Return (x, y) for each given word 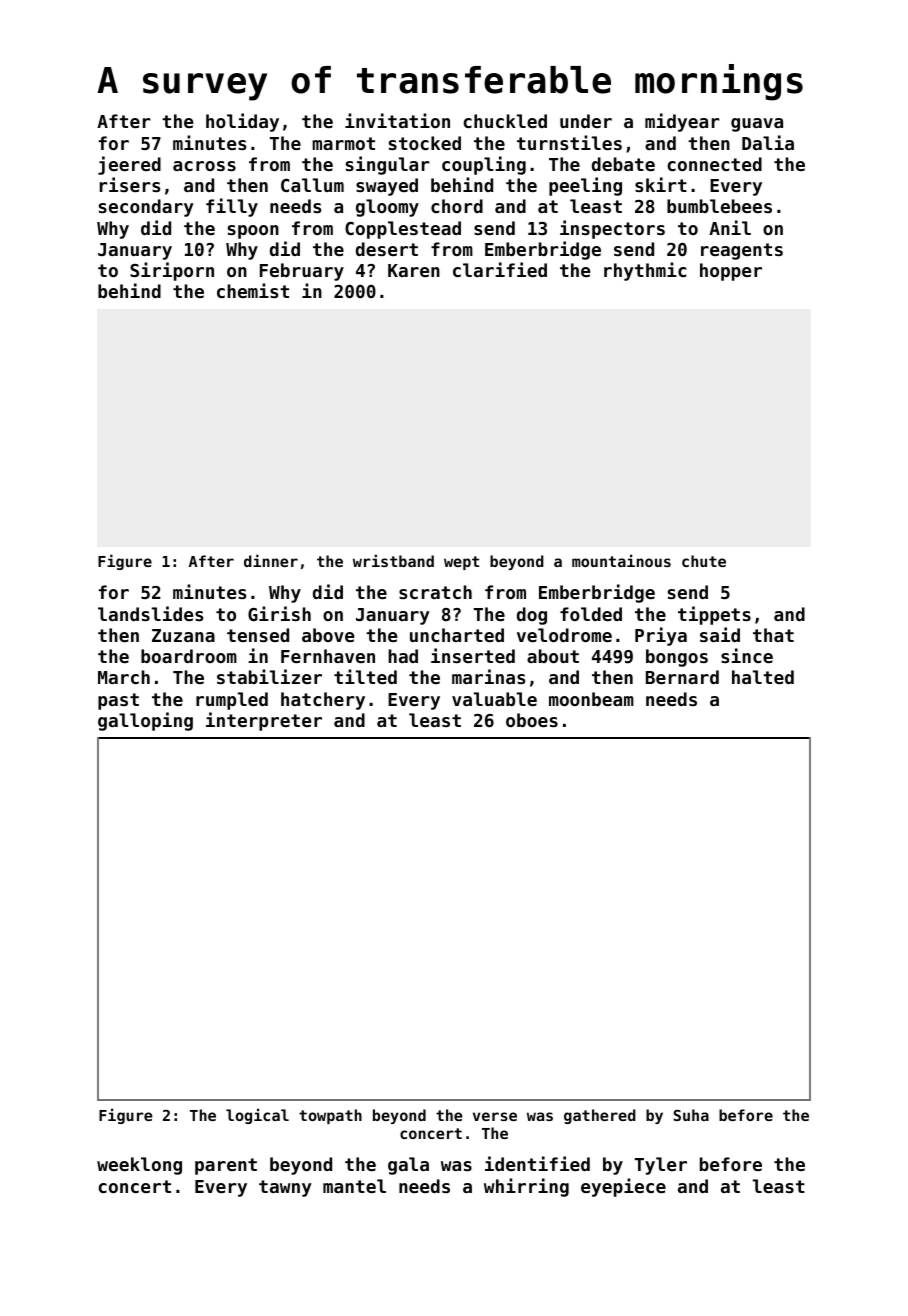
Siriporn (172, 271)
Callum (312, 185)
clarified (500, 269)
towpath (330, 1116)
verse (495, 1116)
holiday (242, 122)
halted (763, 677)
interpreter (264, 721)
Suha (691, 1115)
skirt (661, 184)
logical (257, 1116)
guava (757, 125)
